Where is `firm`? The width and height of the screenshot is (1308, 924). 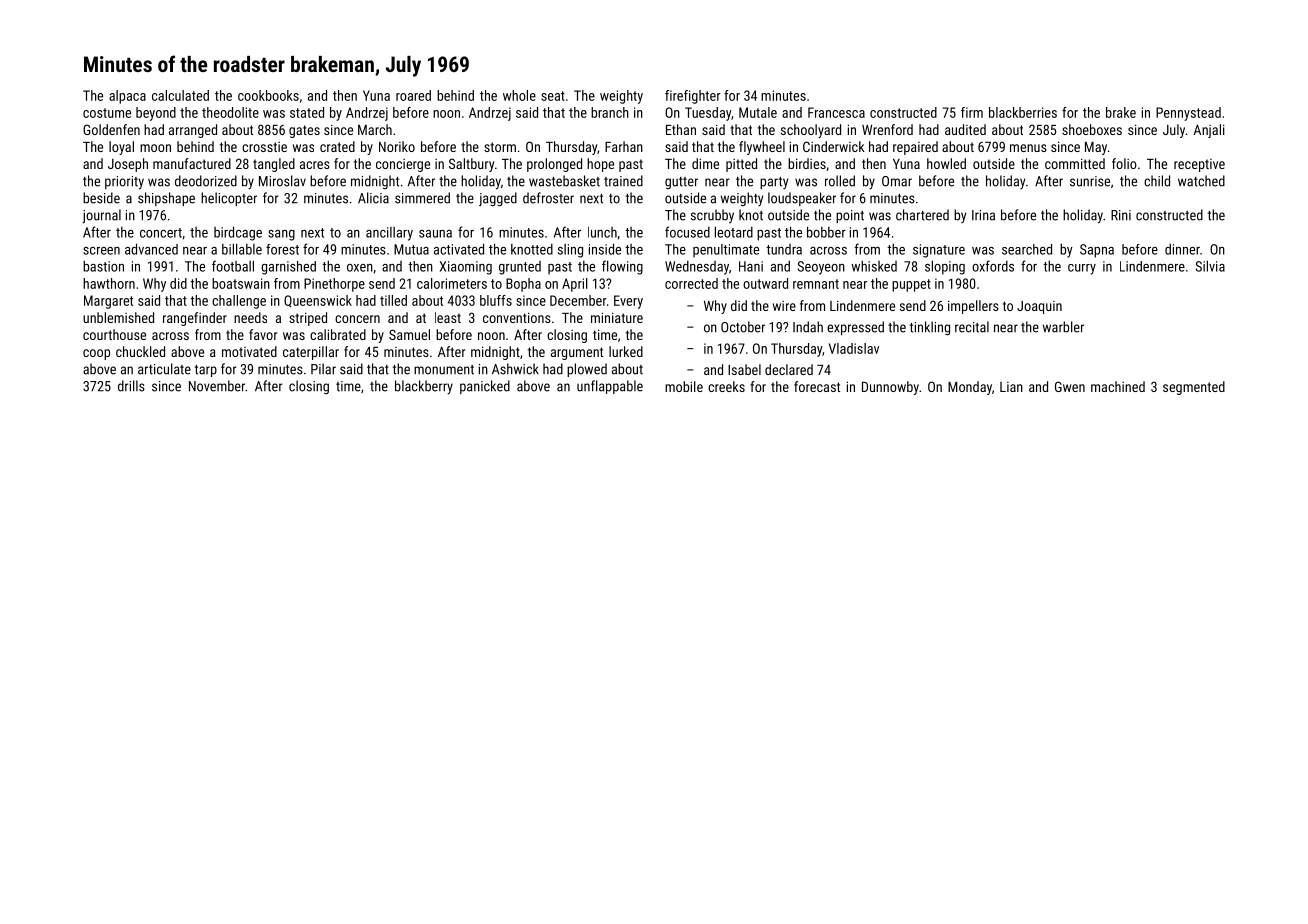 firm is located at coordinates (972, 112).
